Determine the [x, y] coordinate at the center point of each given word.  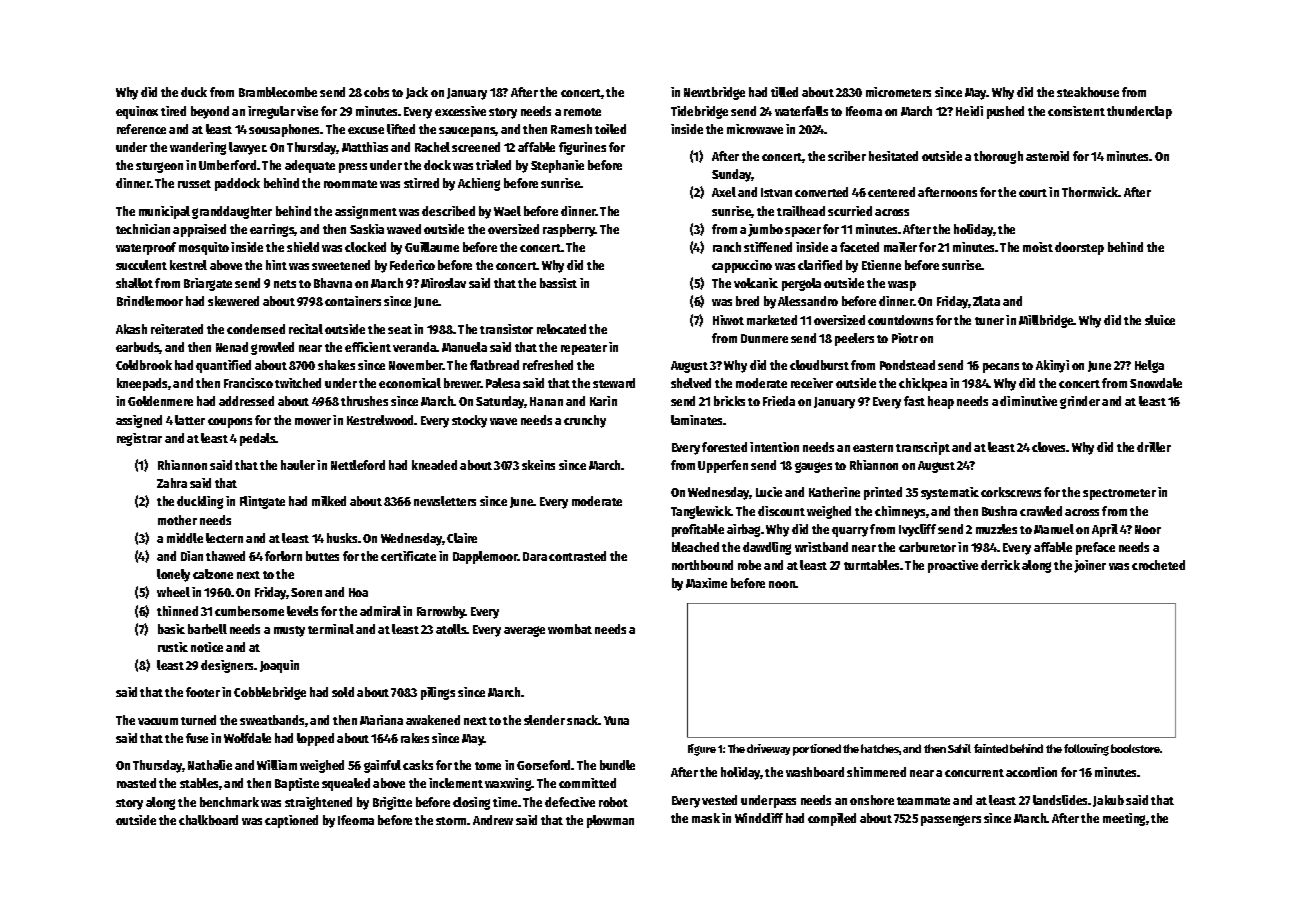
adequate [310, 166]
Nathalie [210, 765]
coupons [230, 423]
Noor [1148, 529]
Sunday [732, 175]
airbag [744, 530]
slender [544, 720]
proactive [953, 566]
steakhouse [1088, 92]
